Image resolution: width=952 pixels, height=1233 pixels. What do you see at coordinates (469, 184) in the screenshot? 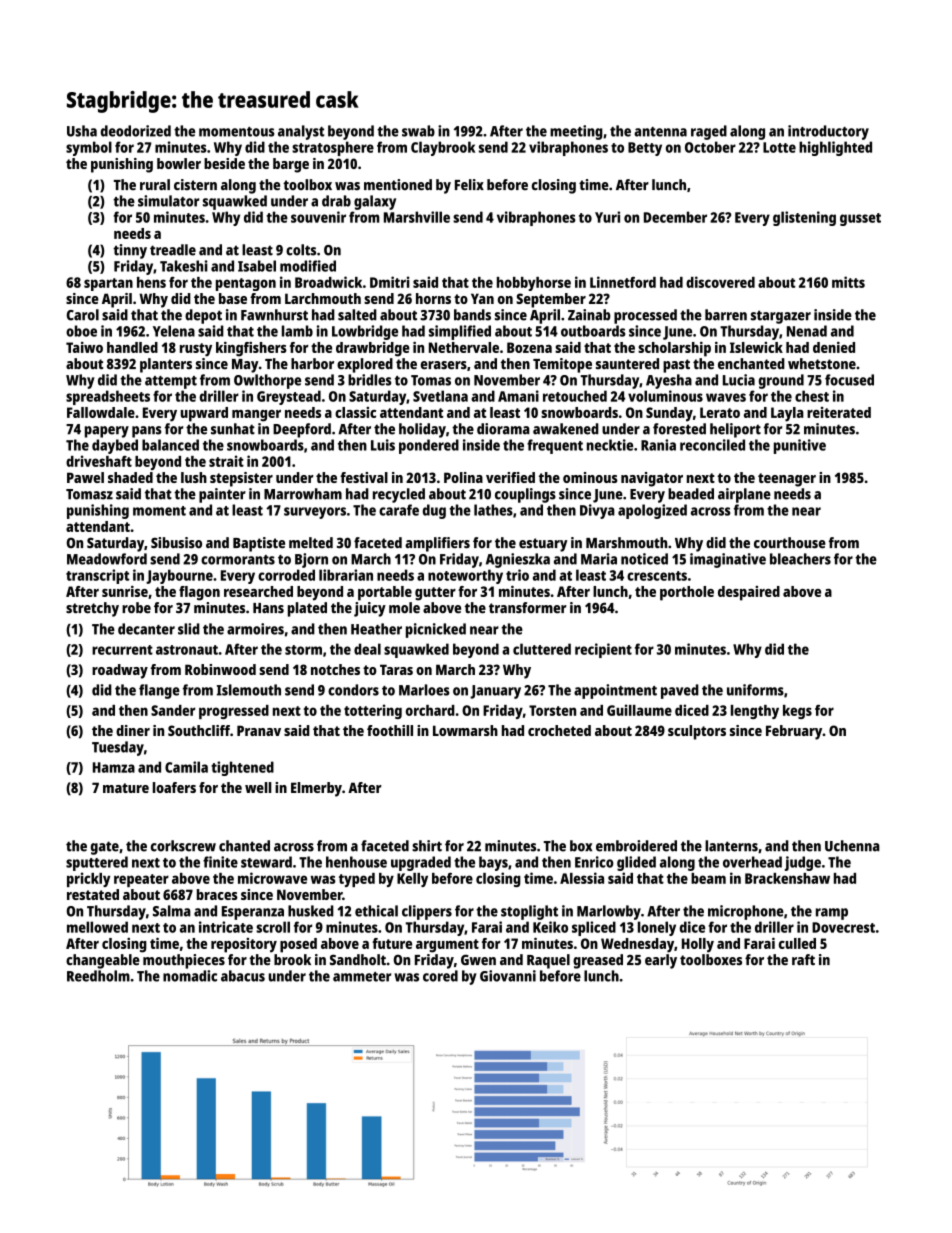
I see `Felix` at bounding box center [469, 184].
